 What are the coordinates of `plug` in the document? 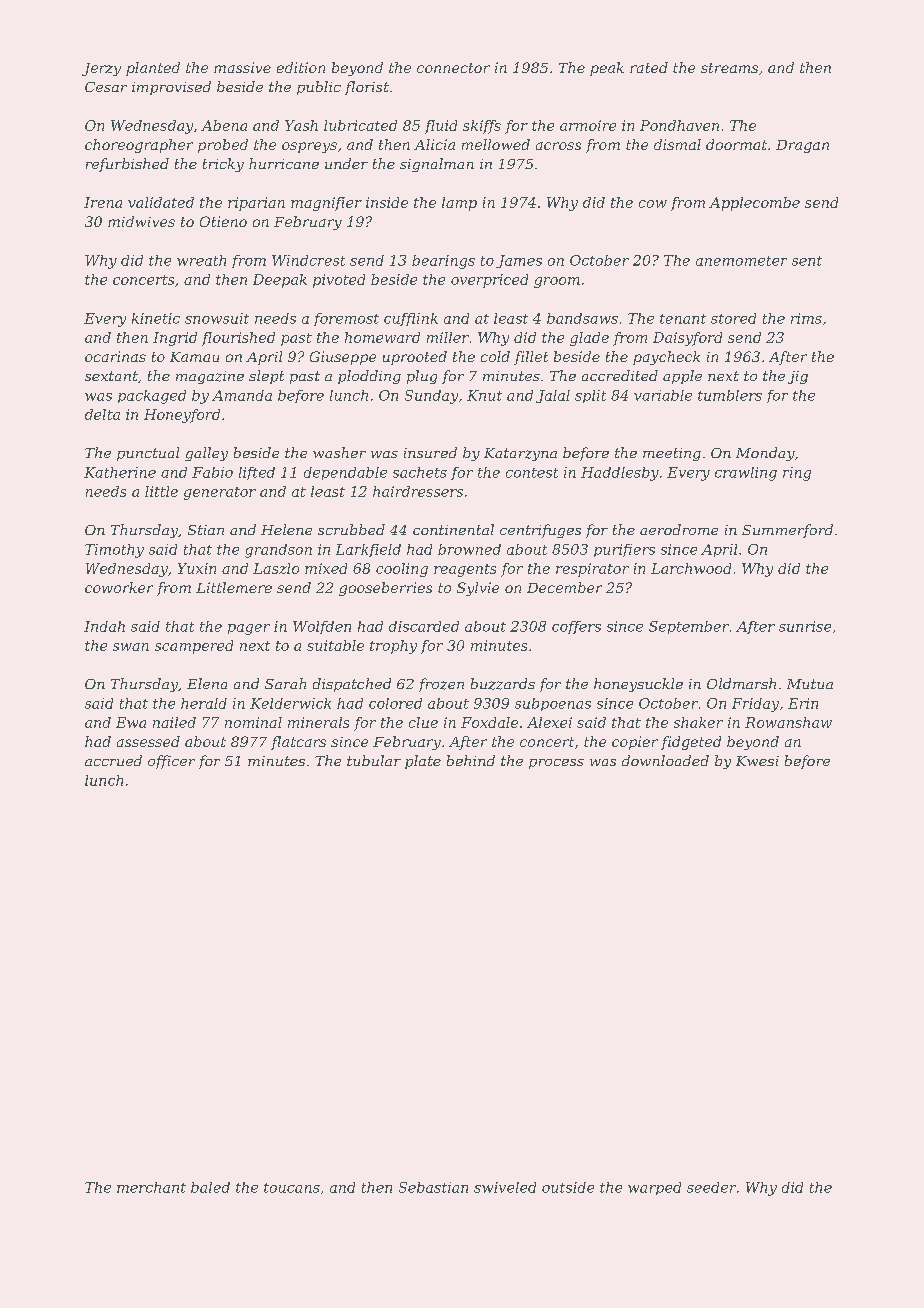 It's located at (422, 377).
